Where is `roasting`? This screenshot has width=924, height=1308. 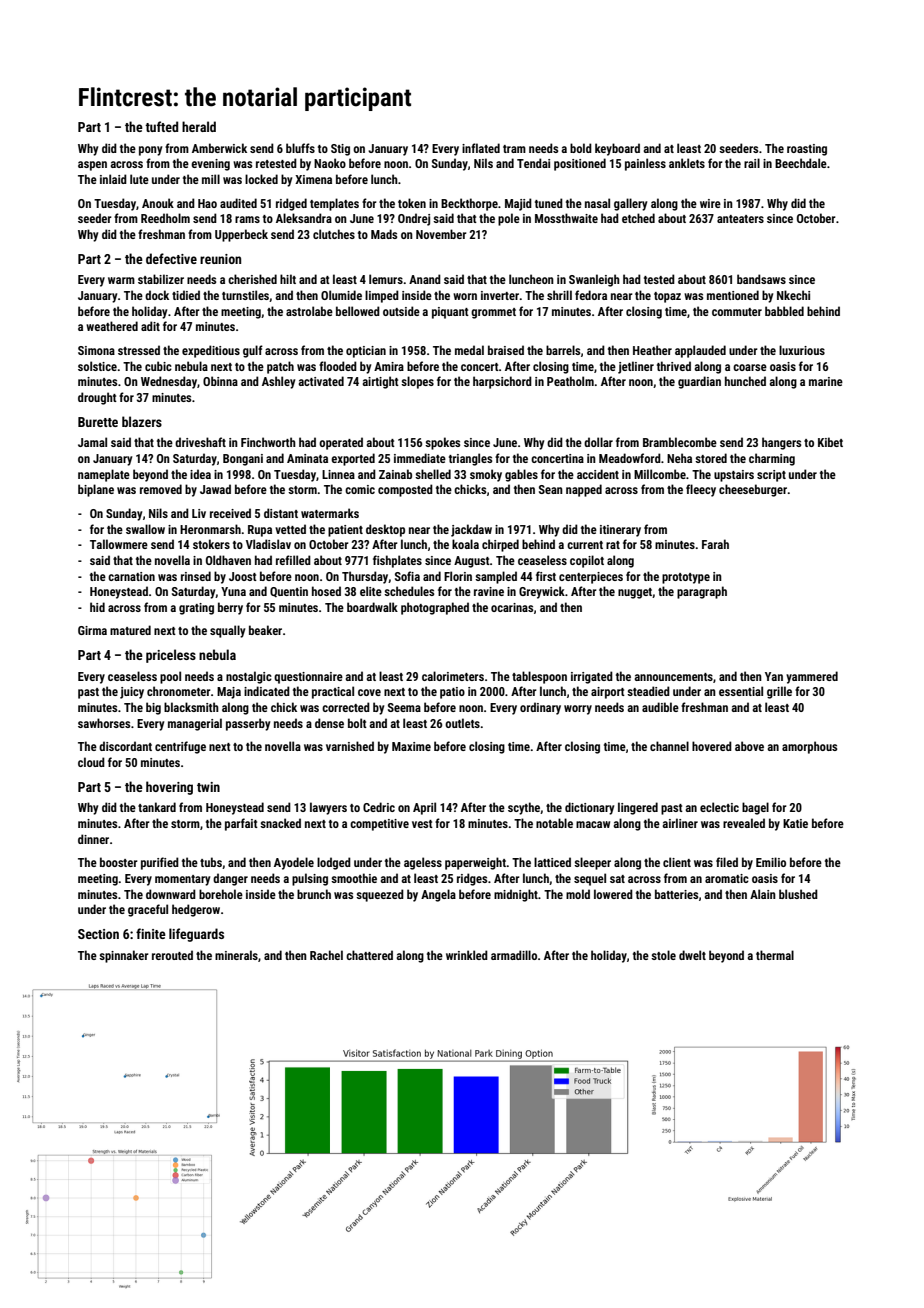 roasting is located at coordinates (807, 150).
